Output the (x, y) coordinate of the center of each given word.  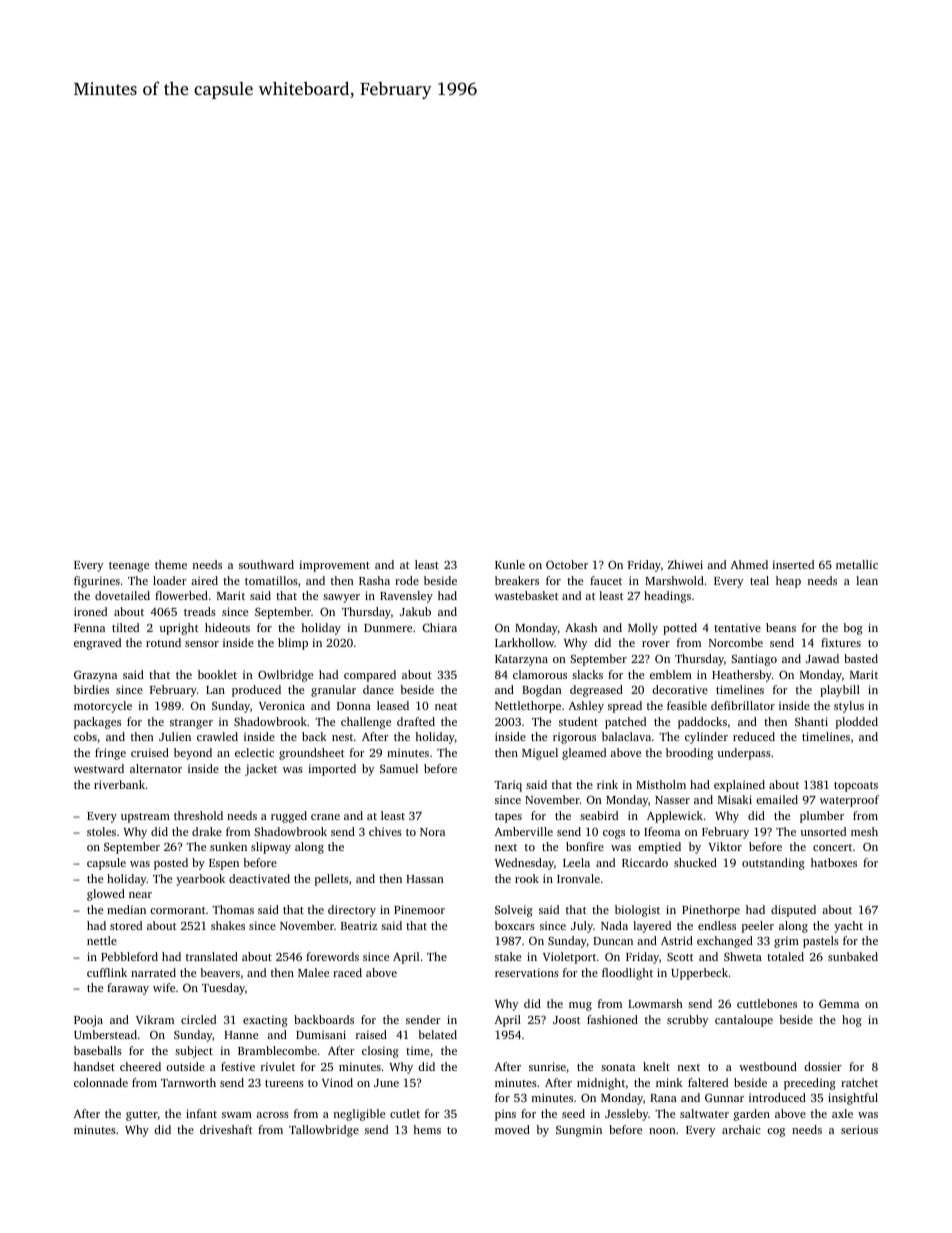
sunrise (547, 1066)
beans (781, 627)
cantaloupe (744, 1021)
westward (99, 768)
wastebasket (527, 595)
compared (370, 676)
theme (171, 564)
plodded (857, 723)
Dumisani (321, 1034)
